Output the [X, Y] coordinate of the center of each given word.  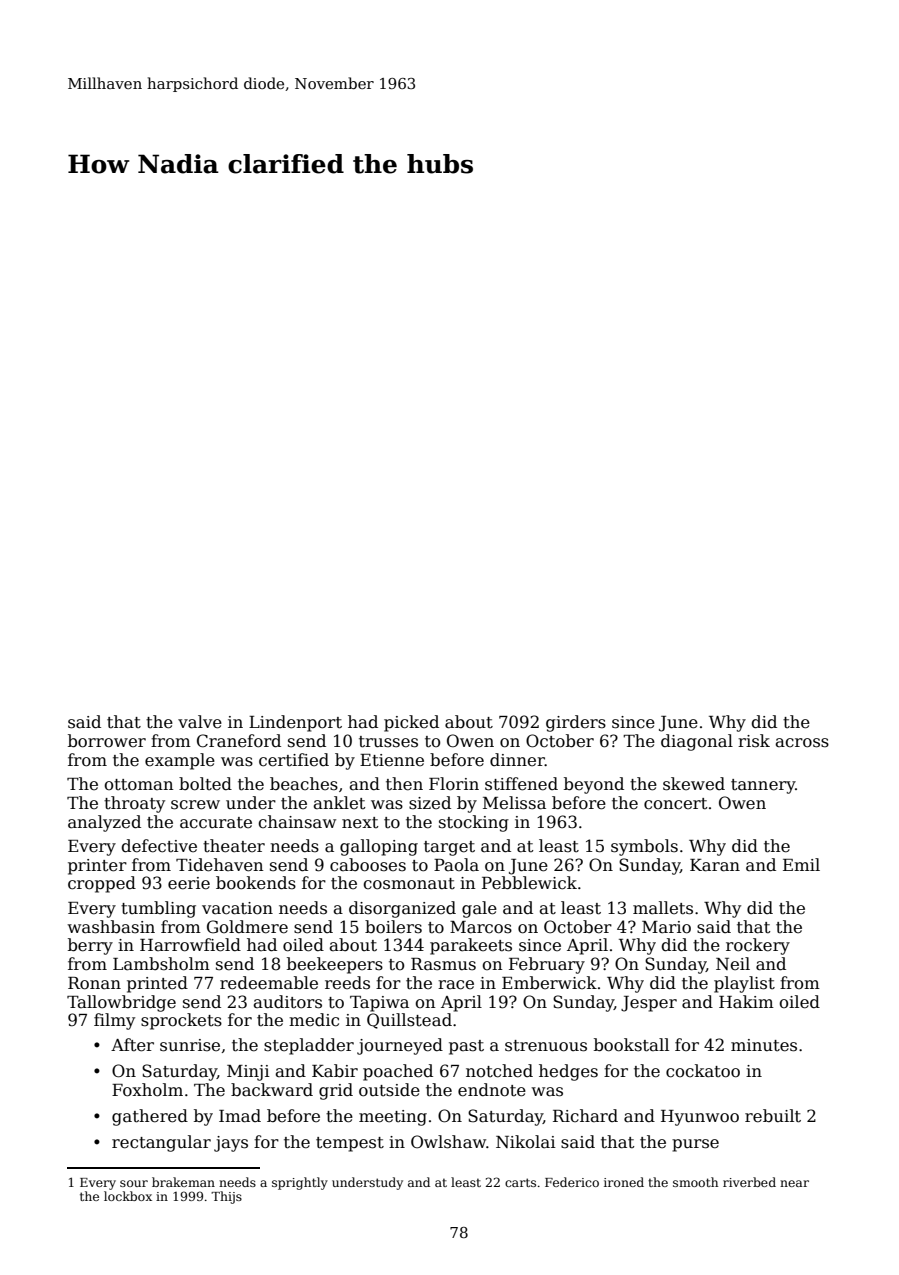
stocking [474, 823]
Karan [715, 865]
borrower [107, 741]
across [802, 743]
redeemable [269, 983]
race [456, 985]
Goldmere [247, 927]
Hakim [746, 1002]
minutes [764, 1045]
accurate [216, 823]
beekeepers [335, 965]
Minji [248, 1073]
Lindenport [295, 723]
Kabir [335, 1071]
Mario [666, 927]
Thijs [226, 1197]
